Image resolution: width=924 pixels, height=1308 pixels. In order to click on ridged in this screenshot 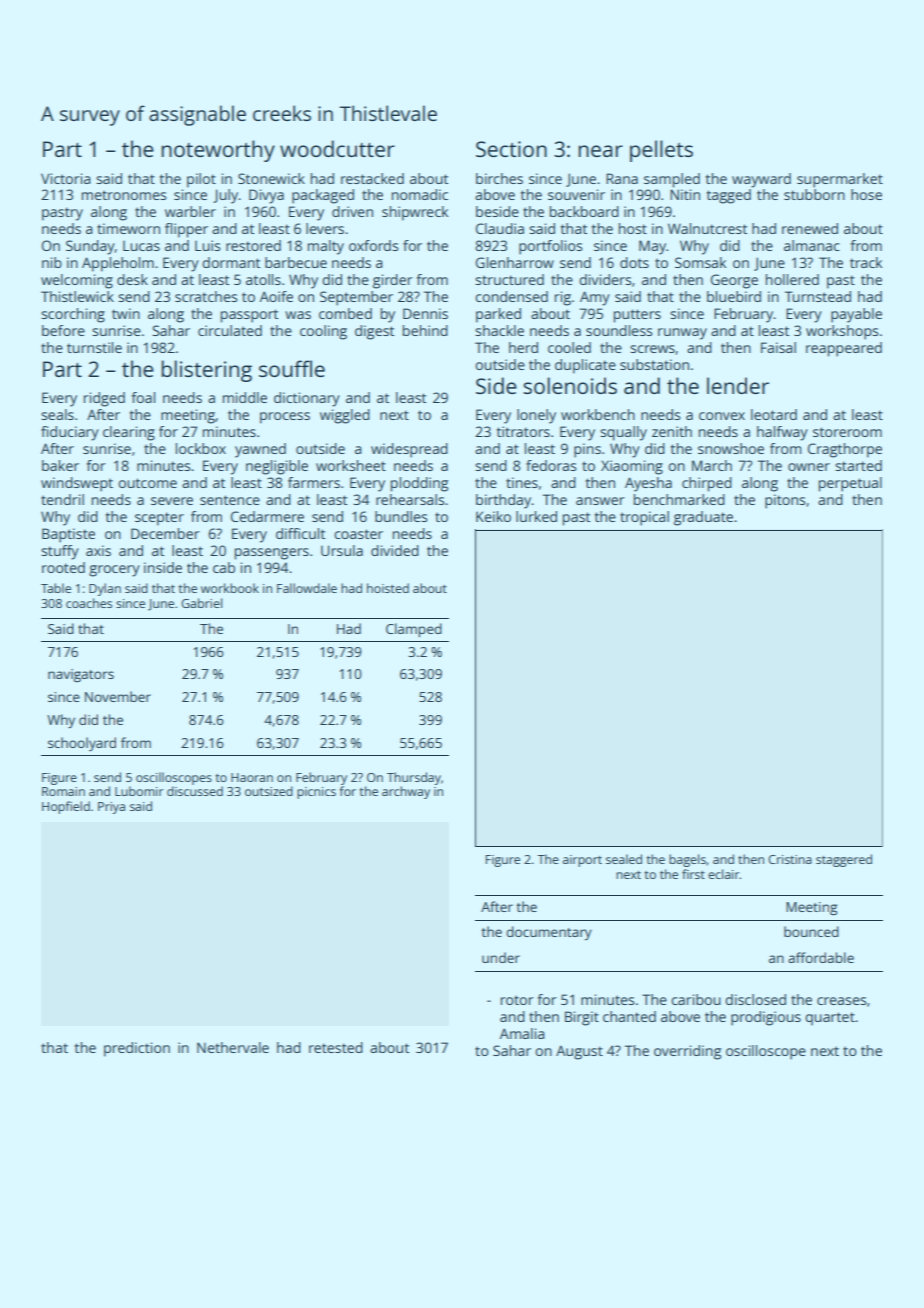, I will do `click(104, 399)`.
